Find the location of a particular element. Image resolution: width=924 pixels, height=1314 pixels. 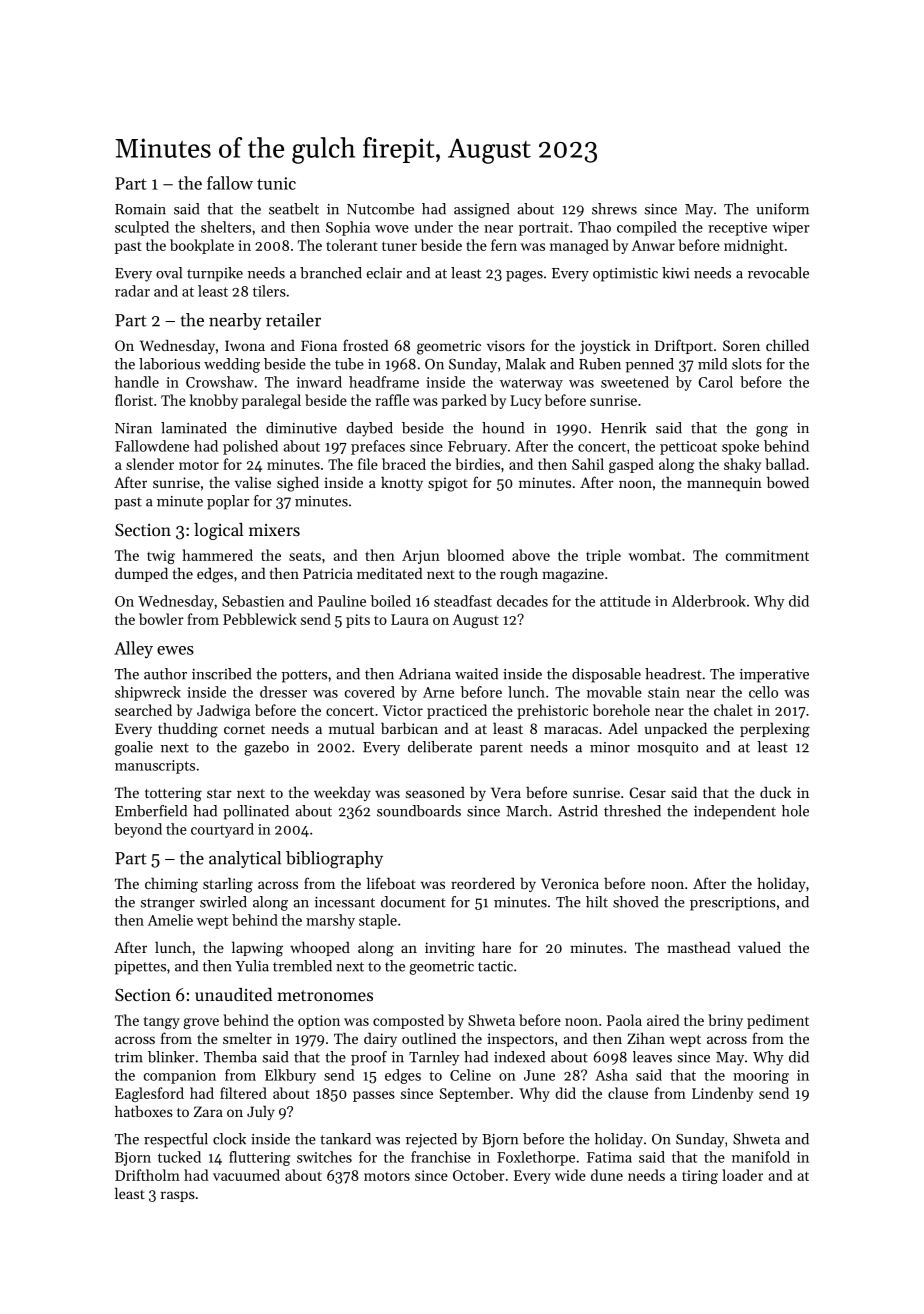

valise is located at coordinates (253, 482).
